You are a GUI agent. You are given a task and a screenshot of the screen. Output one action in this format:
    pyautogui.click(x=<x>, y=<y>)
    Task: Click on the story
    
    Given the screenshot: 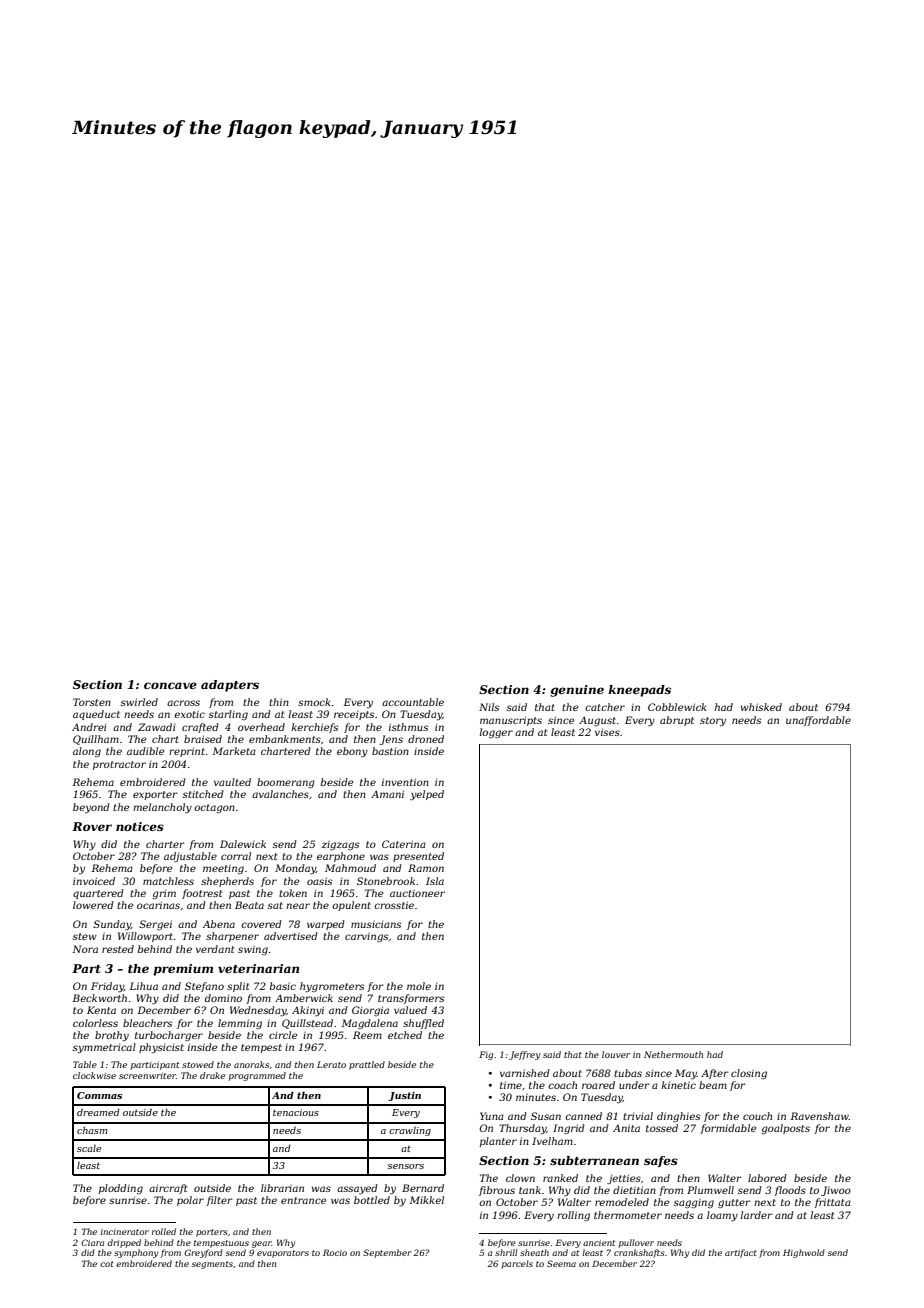 What is the action you would take?
    pyautogui.click(x=713, y=721)
